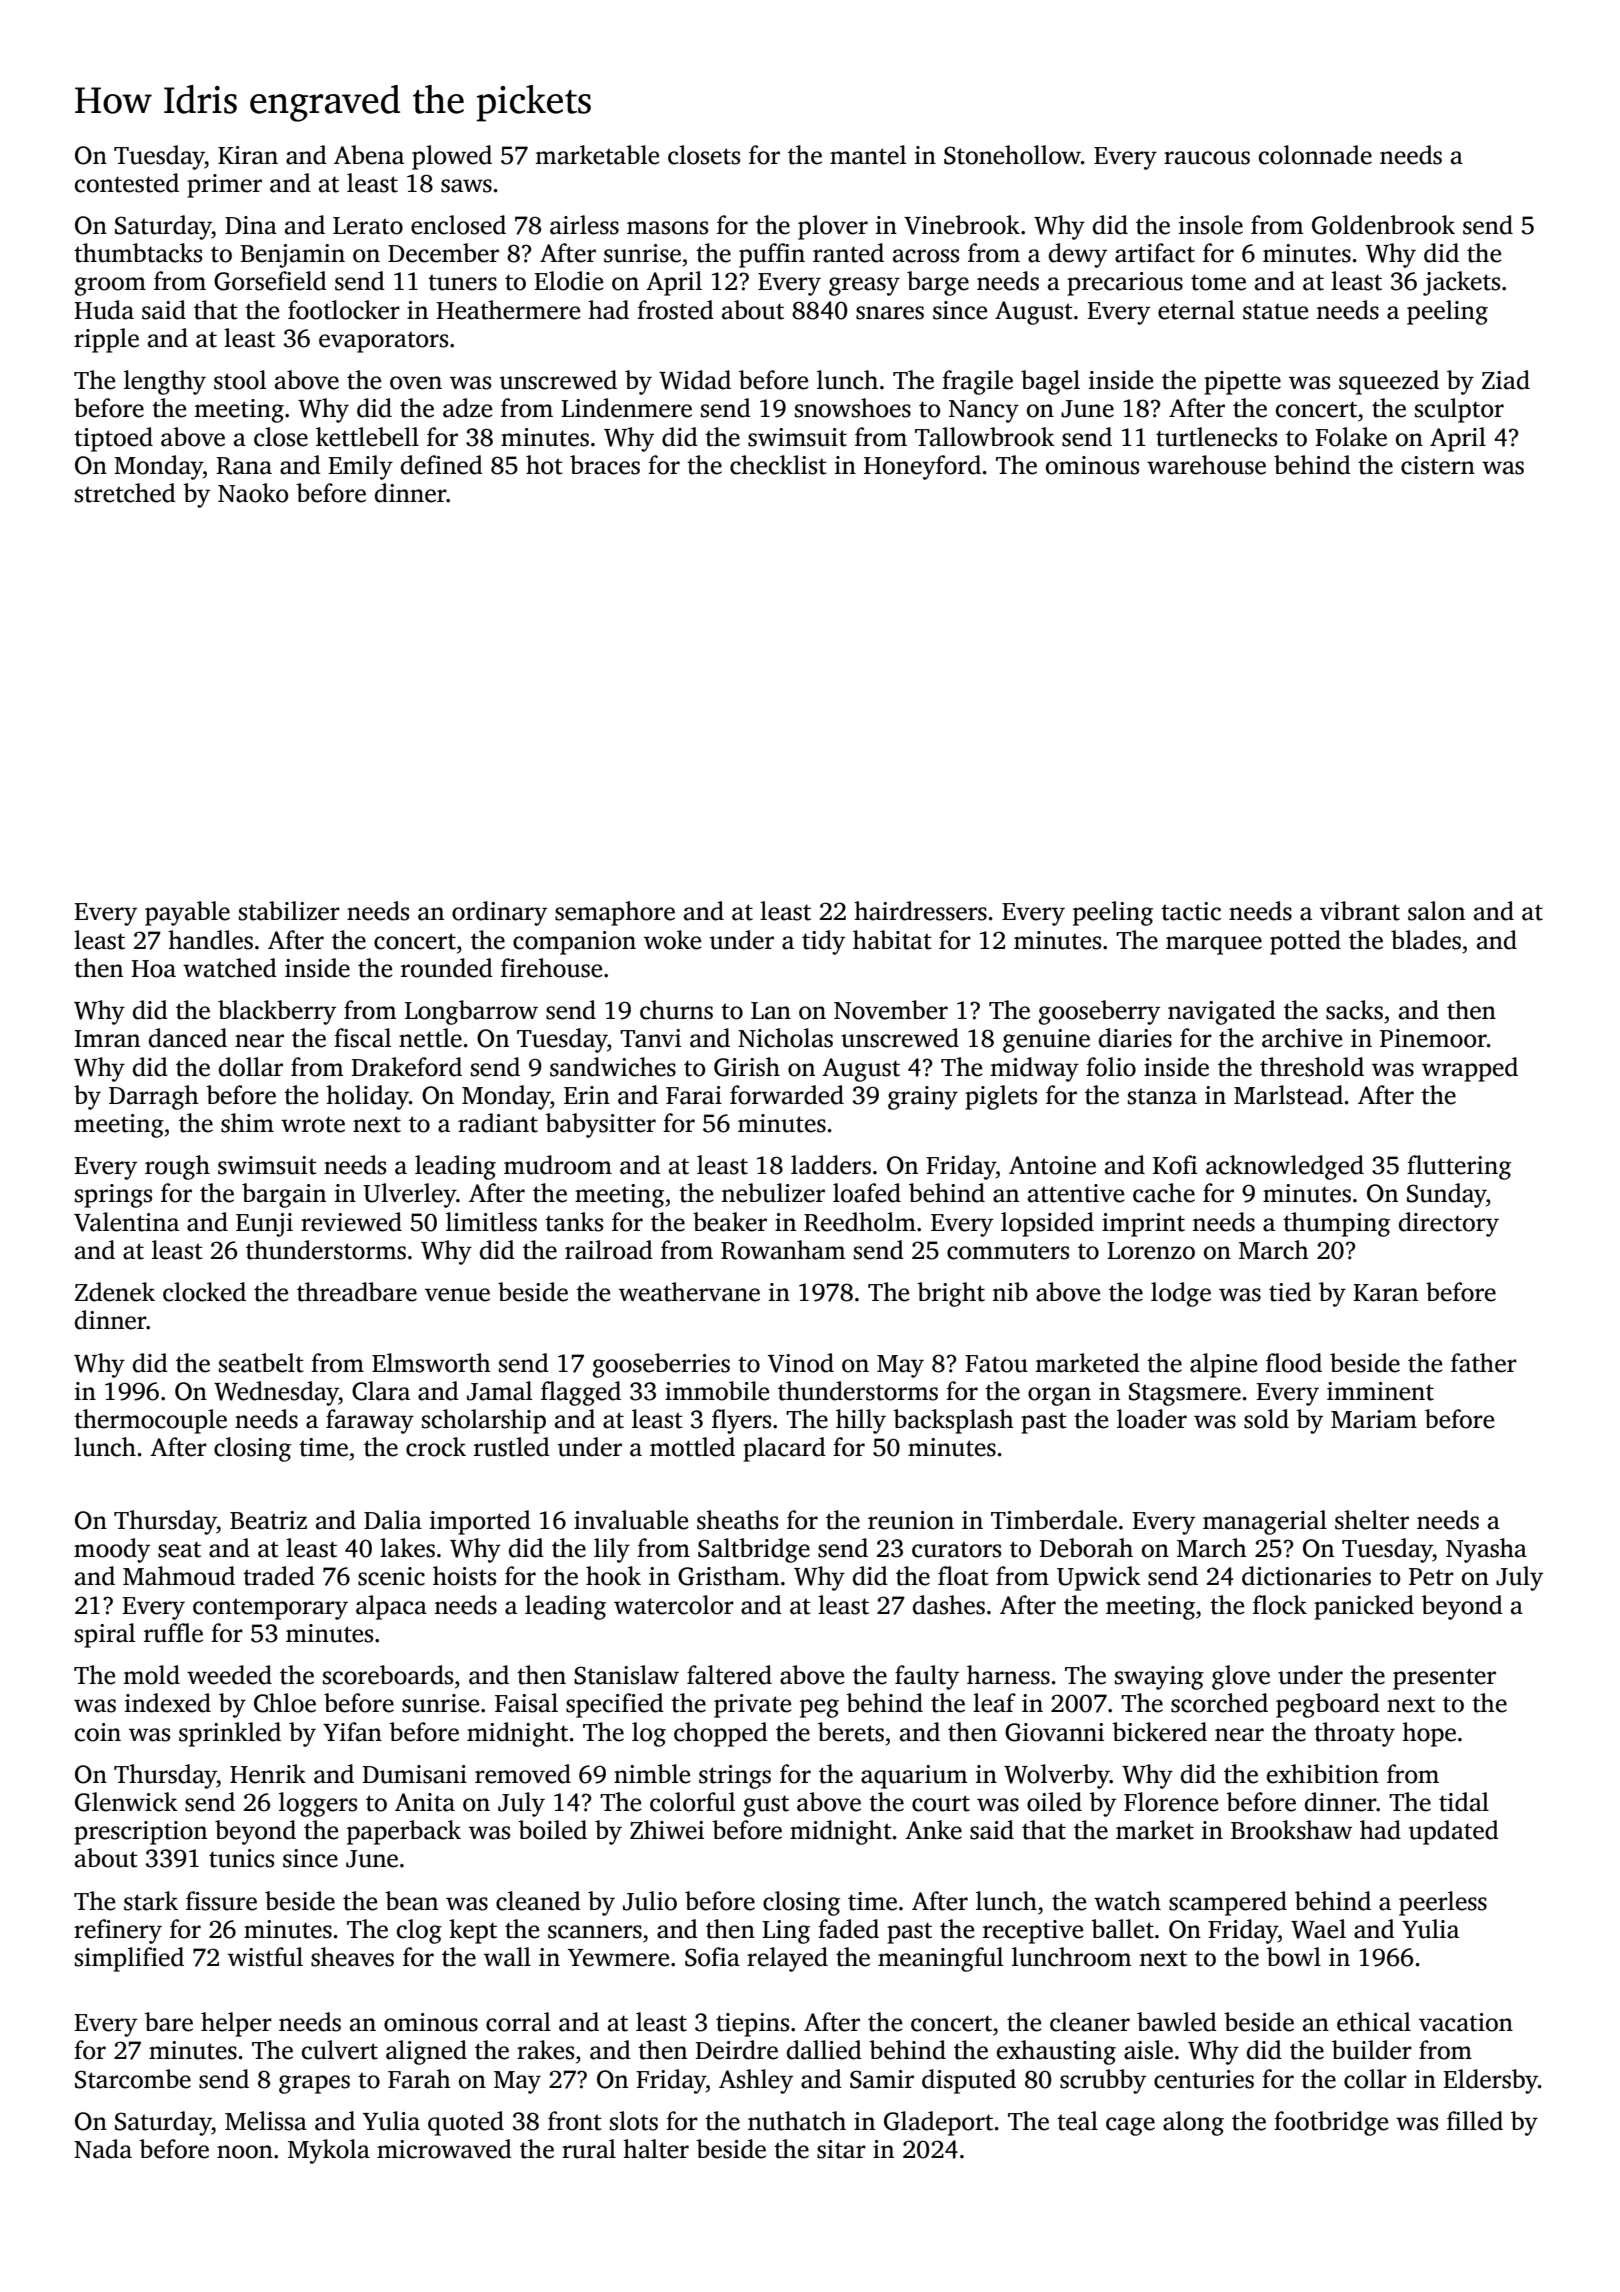 This page has width=1620, height=2292. I want to click on Mykola, so click(329, 2151).
